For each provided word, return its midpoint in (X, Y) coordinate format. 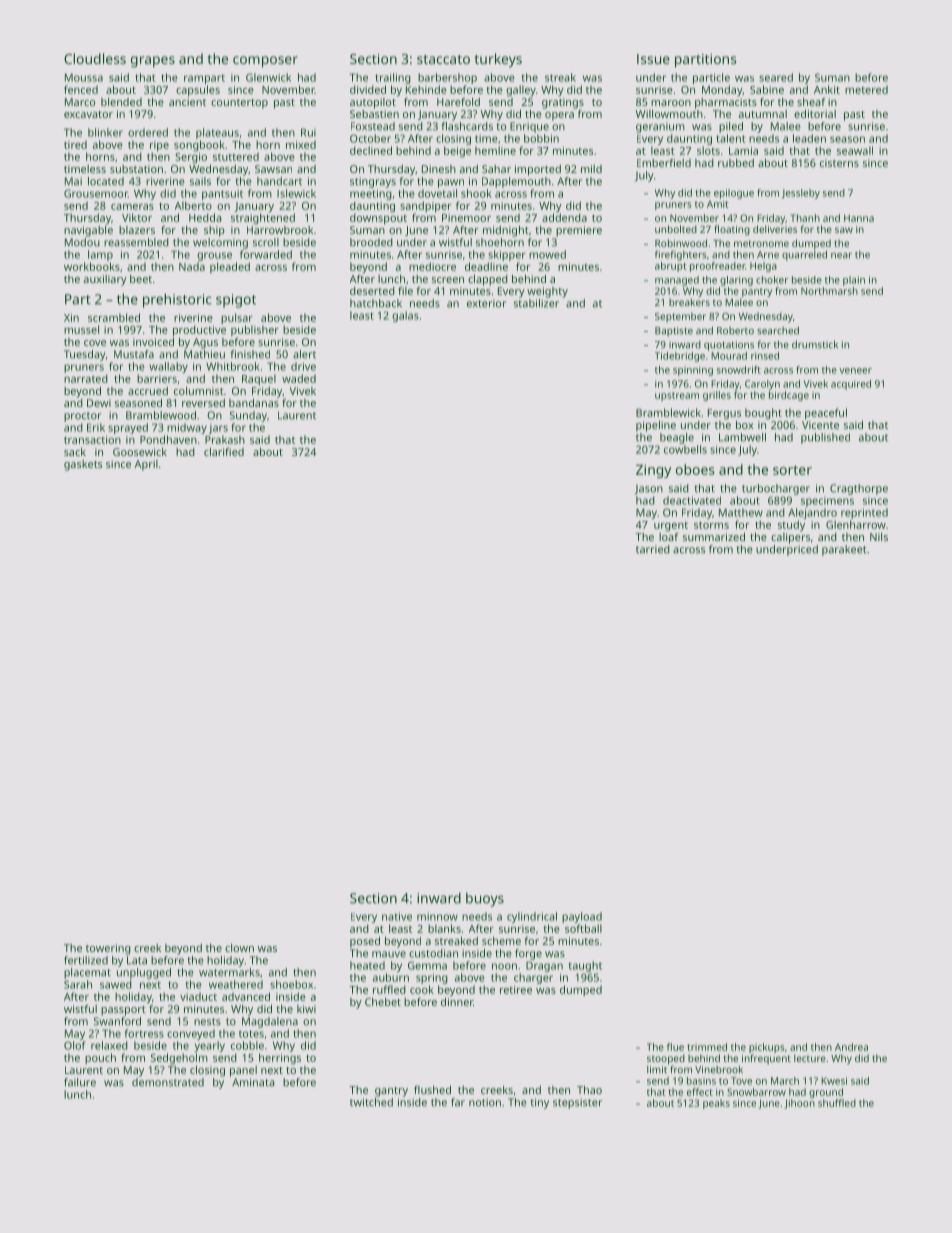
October (370, 138)
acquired (851, 385)
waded (299, 378)
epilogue (734, 194)
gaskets (83, 465)
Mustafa (134, 354)
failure (80, 1082)
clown (239, 948)
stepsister (577, 1103)
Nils (879, 537)
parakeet (844, 550)
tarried (653, 549)
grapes (153, 62)
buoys (485, 899)
